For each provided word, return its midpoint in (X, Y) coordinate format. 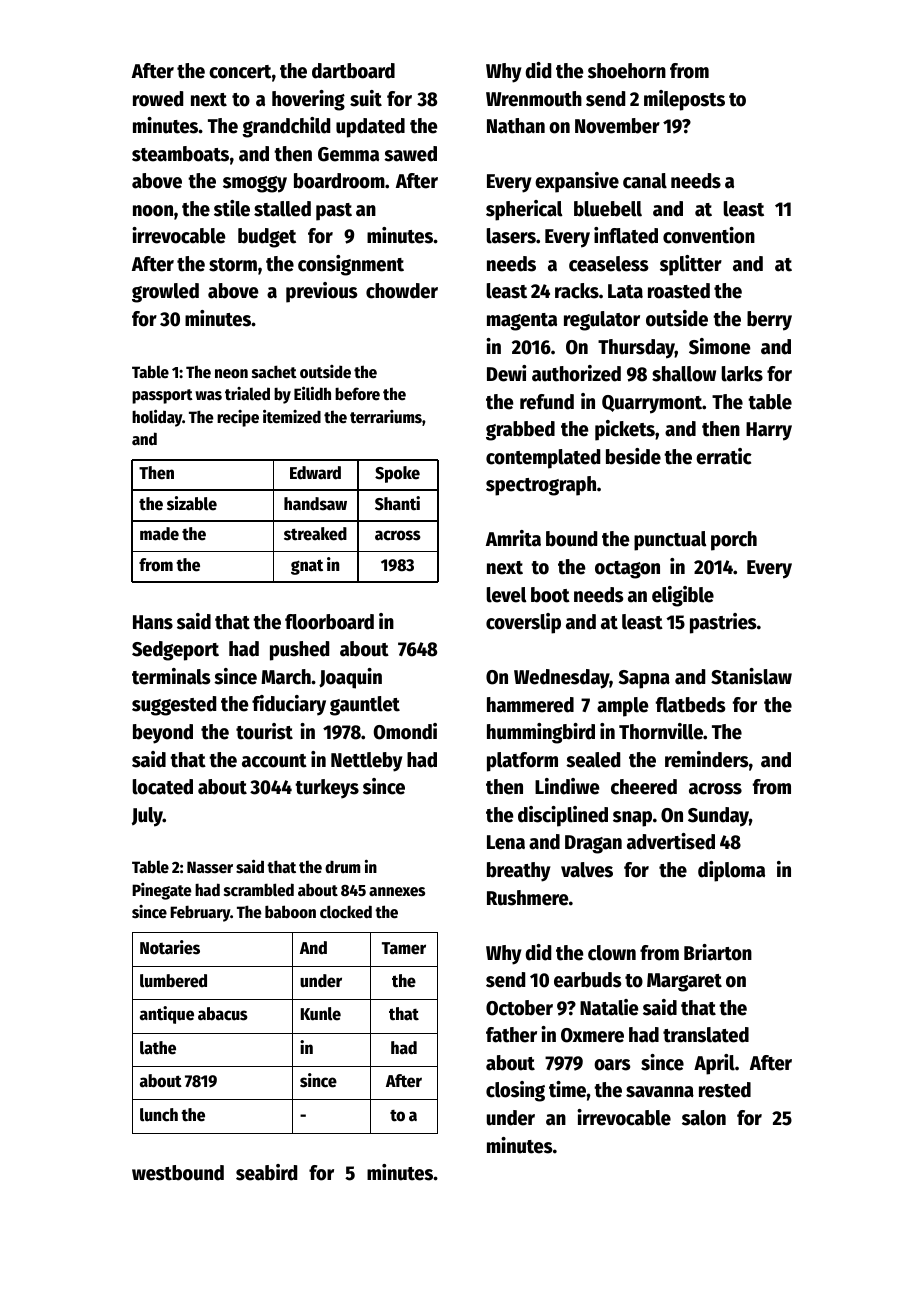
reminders (706, 759)
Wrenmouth (534, 99)
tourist (264, 731)
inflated (626, 235)
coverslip (523, 623)
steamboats (180, 154)
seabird (266, 1172)
